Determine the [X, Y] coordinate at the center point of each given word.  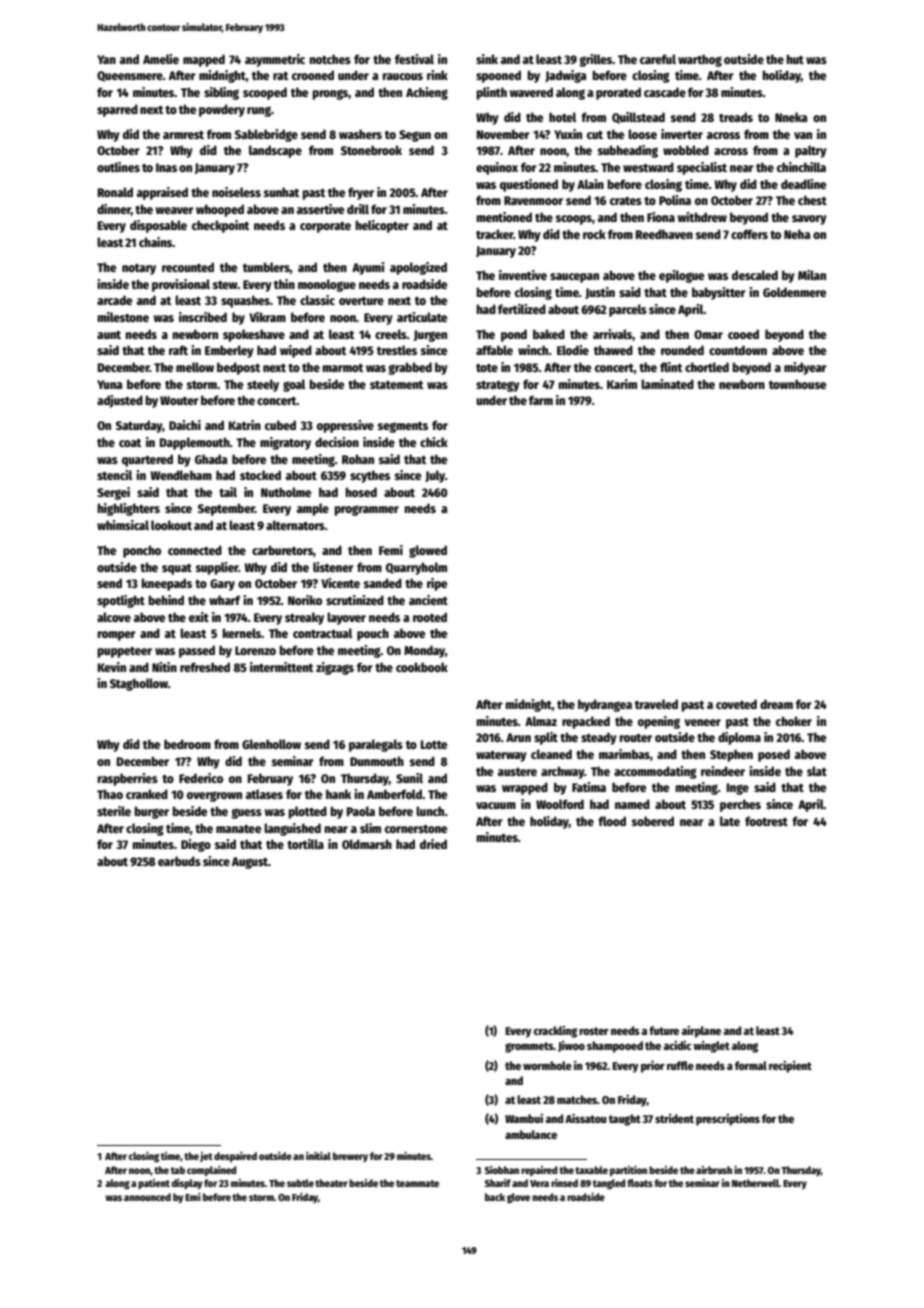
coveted [736, 704]
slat [817, 771]
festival [414, 59]
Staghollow [139, 684]
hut [795, 59]
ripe [437, 584]
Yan [106, 59]
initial [318, 1156]
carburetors [282, 550]
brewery [350, 1157]
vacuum [496, 805]
